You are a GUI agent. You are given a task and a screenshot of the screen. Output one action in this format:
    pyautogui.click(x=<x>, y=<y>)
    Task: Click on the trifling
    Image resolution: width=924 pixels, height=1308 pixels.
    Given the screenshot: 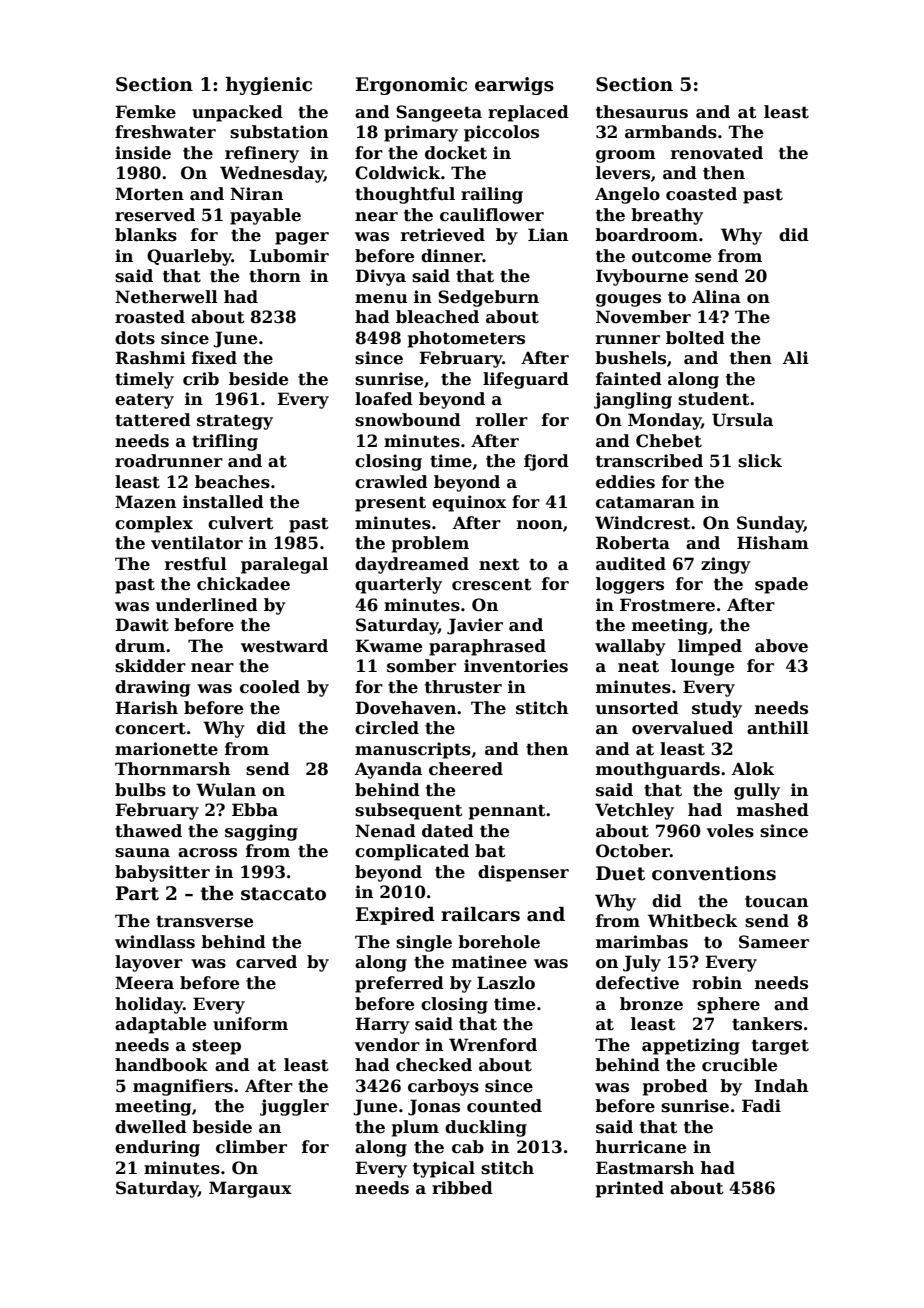 What is the action you would take?
    pyautogui.click(x=225, y=442)
